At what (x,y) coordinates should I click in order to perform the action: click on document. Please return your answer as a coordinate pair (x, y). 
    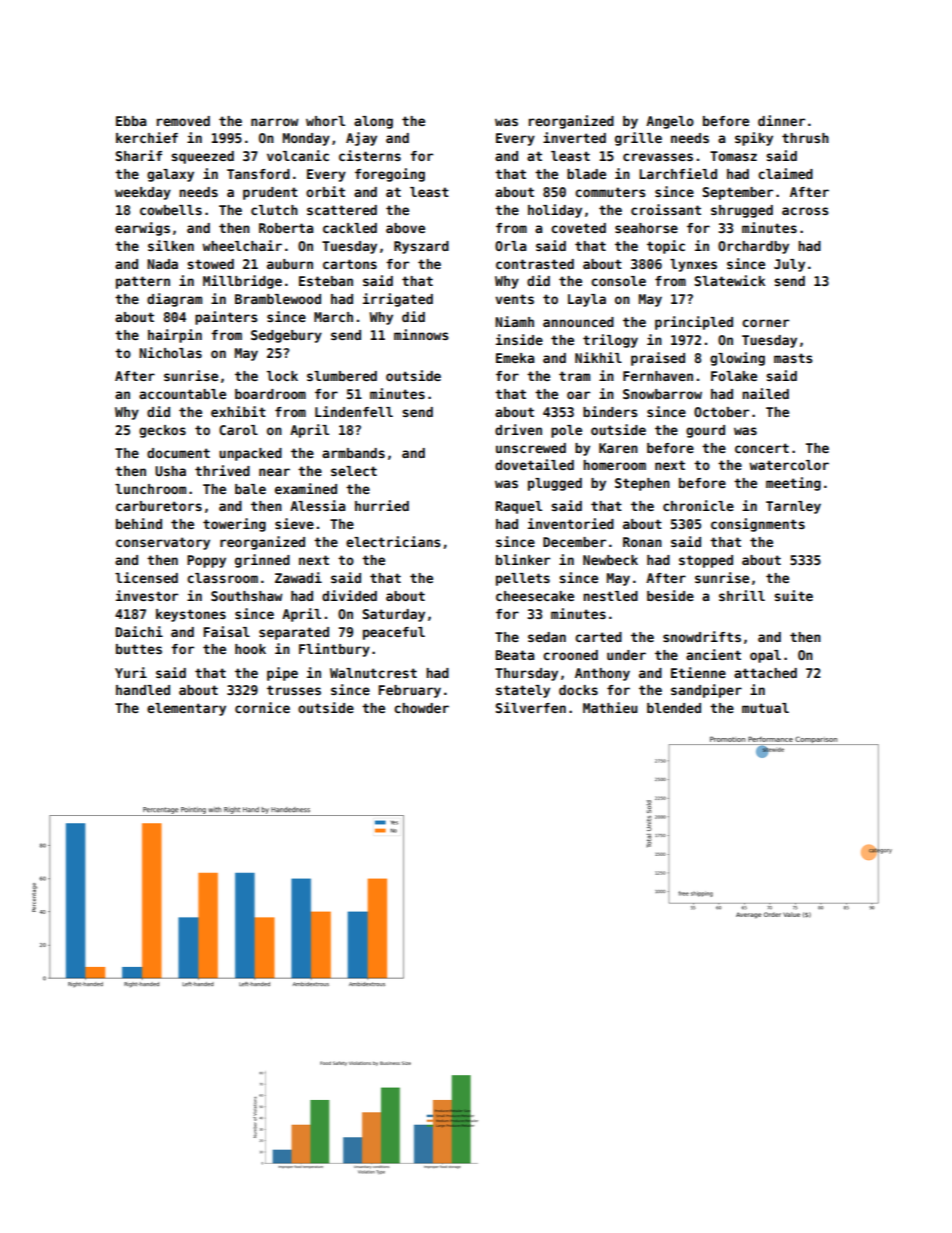
    Looking at the image, I should click on (178, 453).
